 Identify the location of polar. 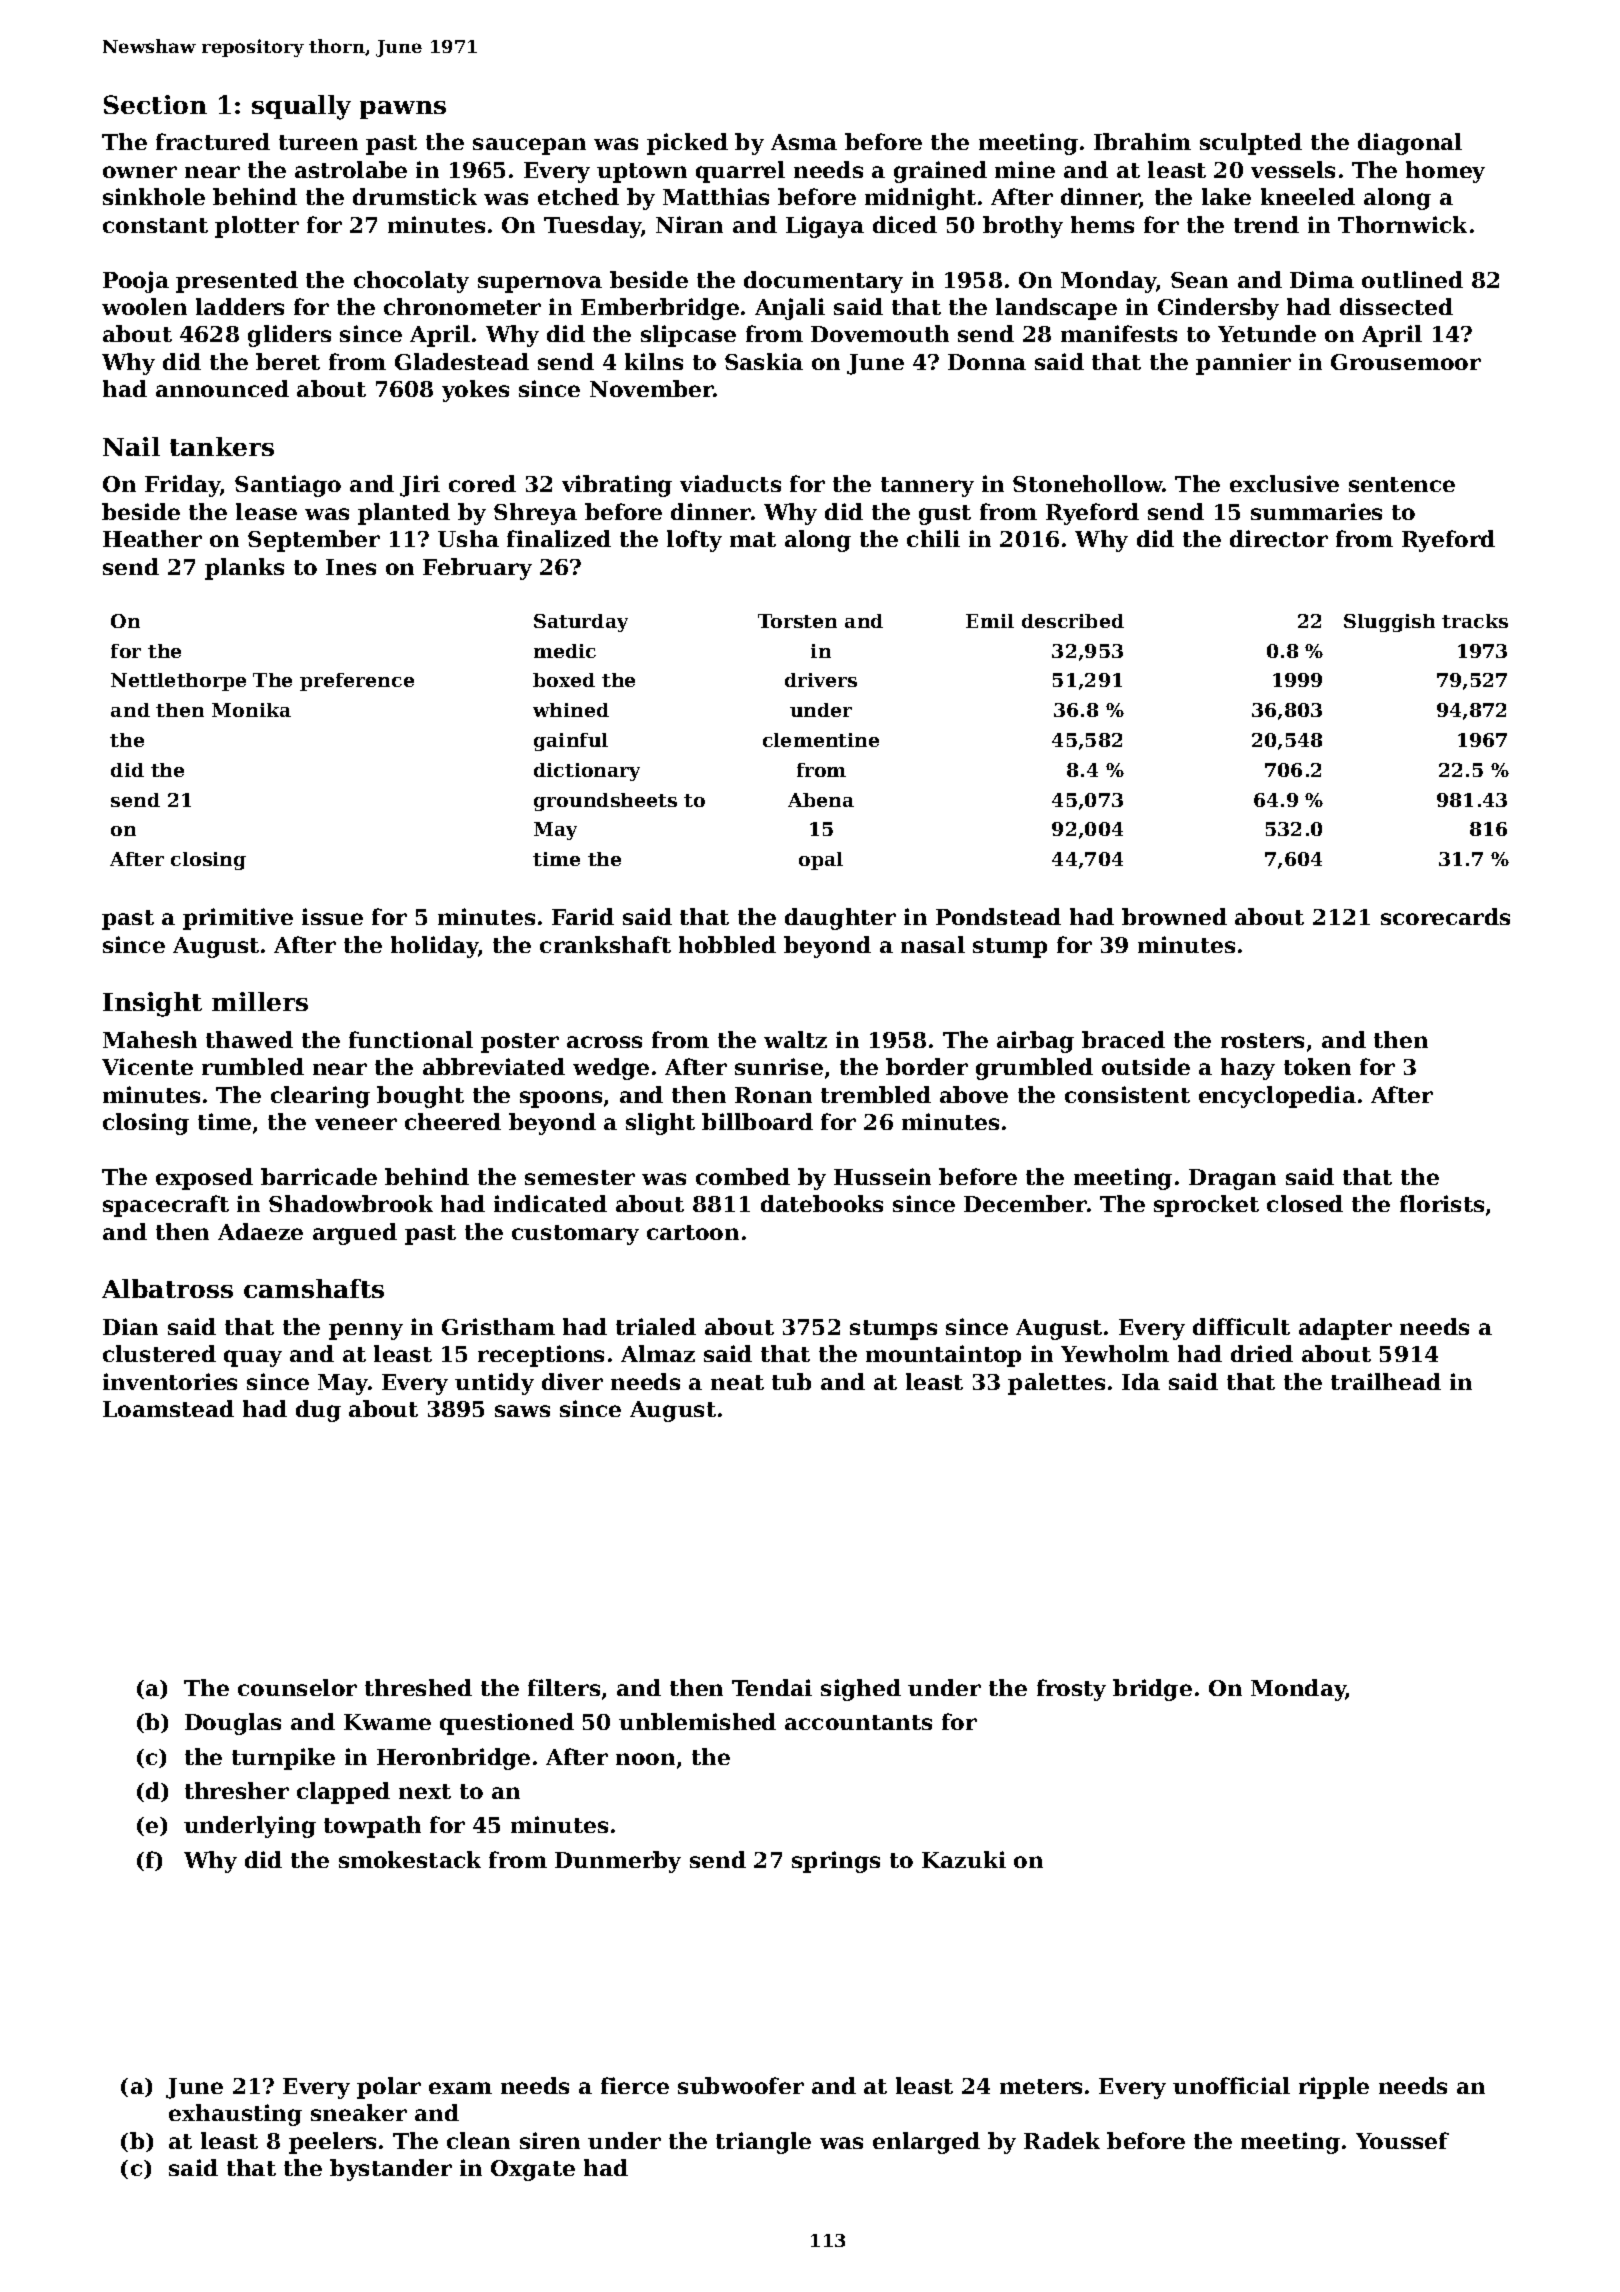
(389, 2088).
